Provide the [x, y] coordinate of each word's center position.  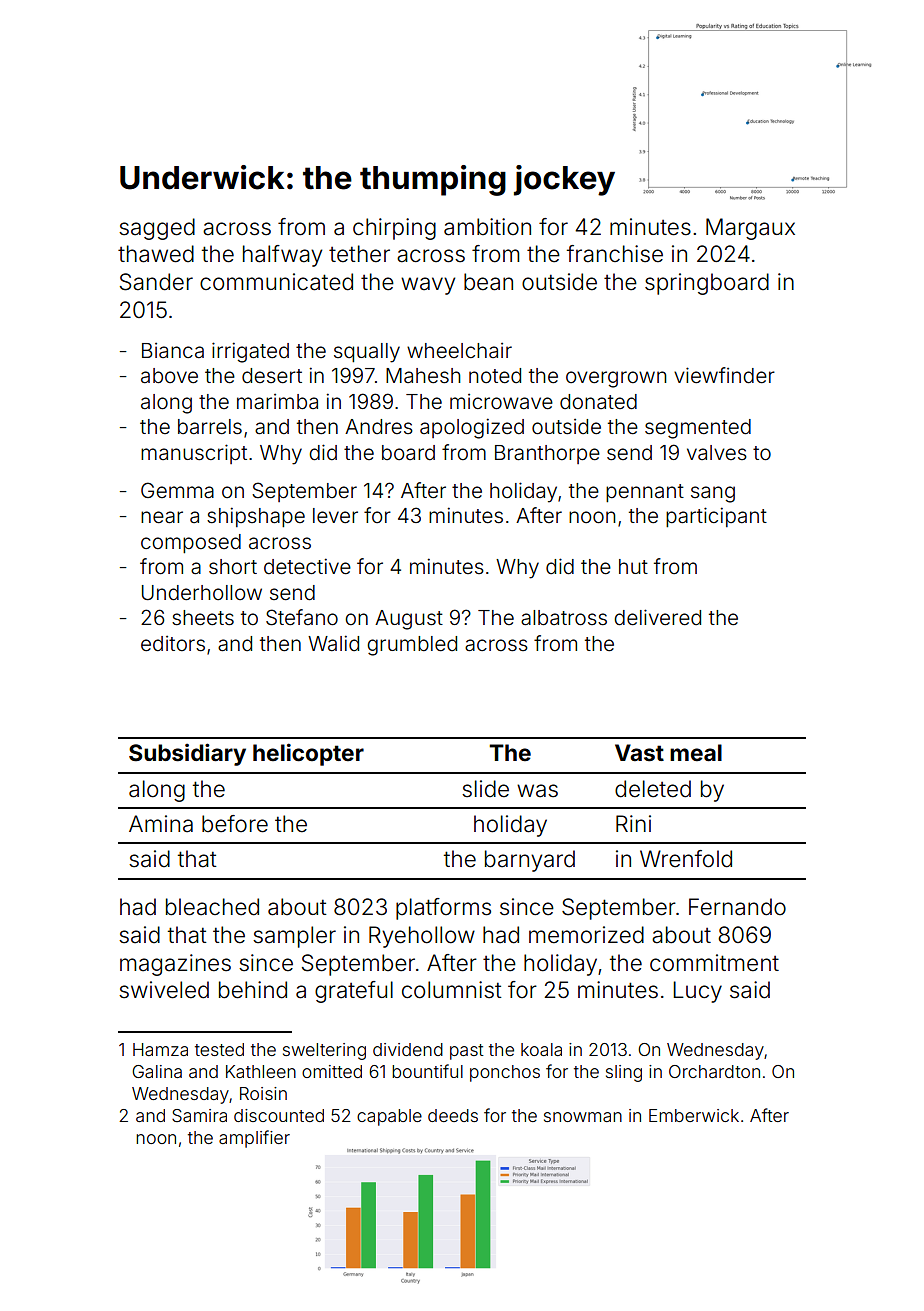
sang [713, 494]
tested [219, 1049]
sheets [203, 618]
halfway [282, 256]
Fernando [737, 907]
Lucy [697, 992]
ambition [487, 227]
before [235, 824]
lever [335, 516]
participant [716, 517]
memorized [586, 935]
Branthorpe [547, 454]
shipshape [256, 517]
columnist [452, 990]
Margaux [750, 229]
